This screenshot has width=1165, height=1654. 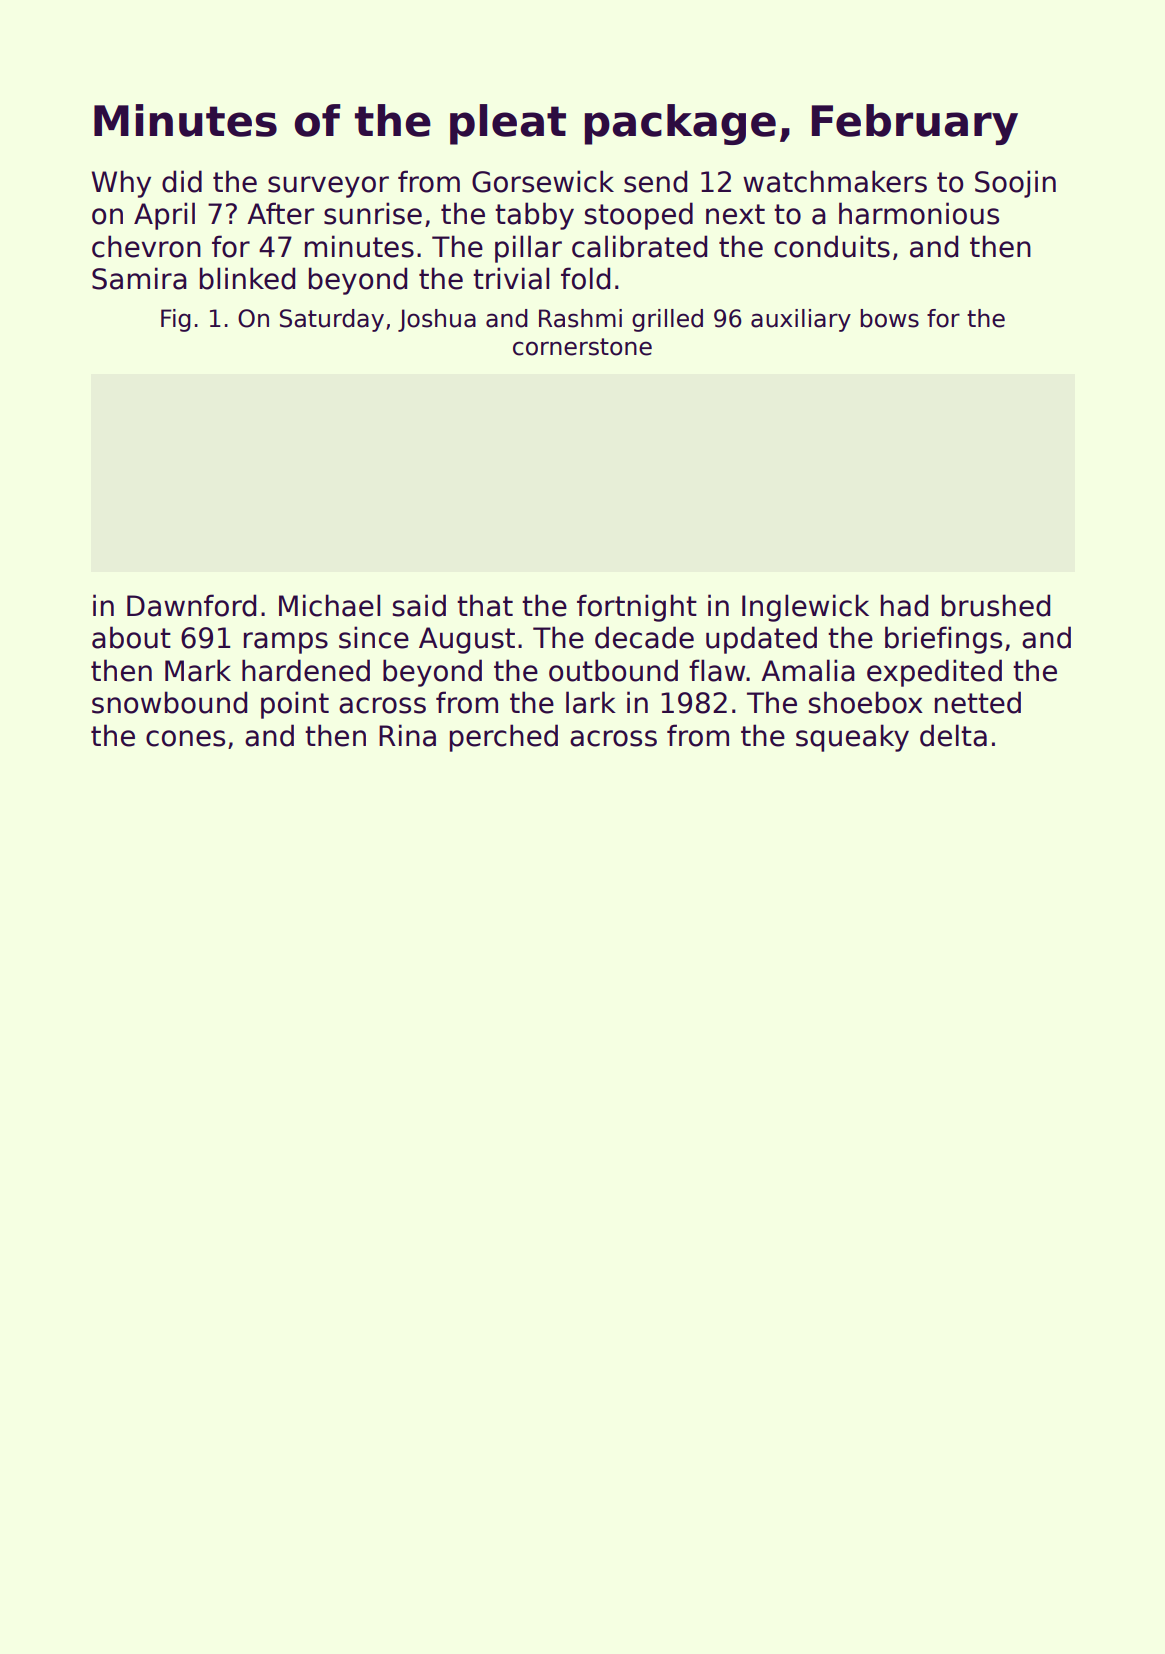 I want to click on Fig, so click(x=176, y=320).
